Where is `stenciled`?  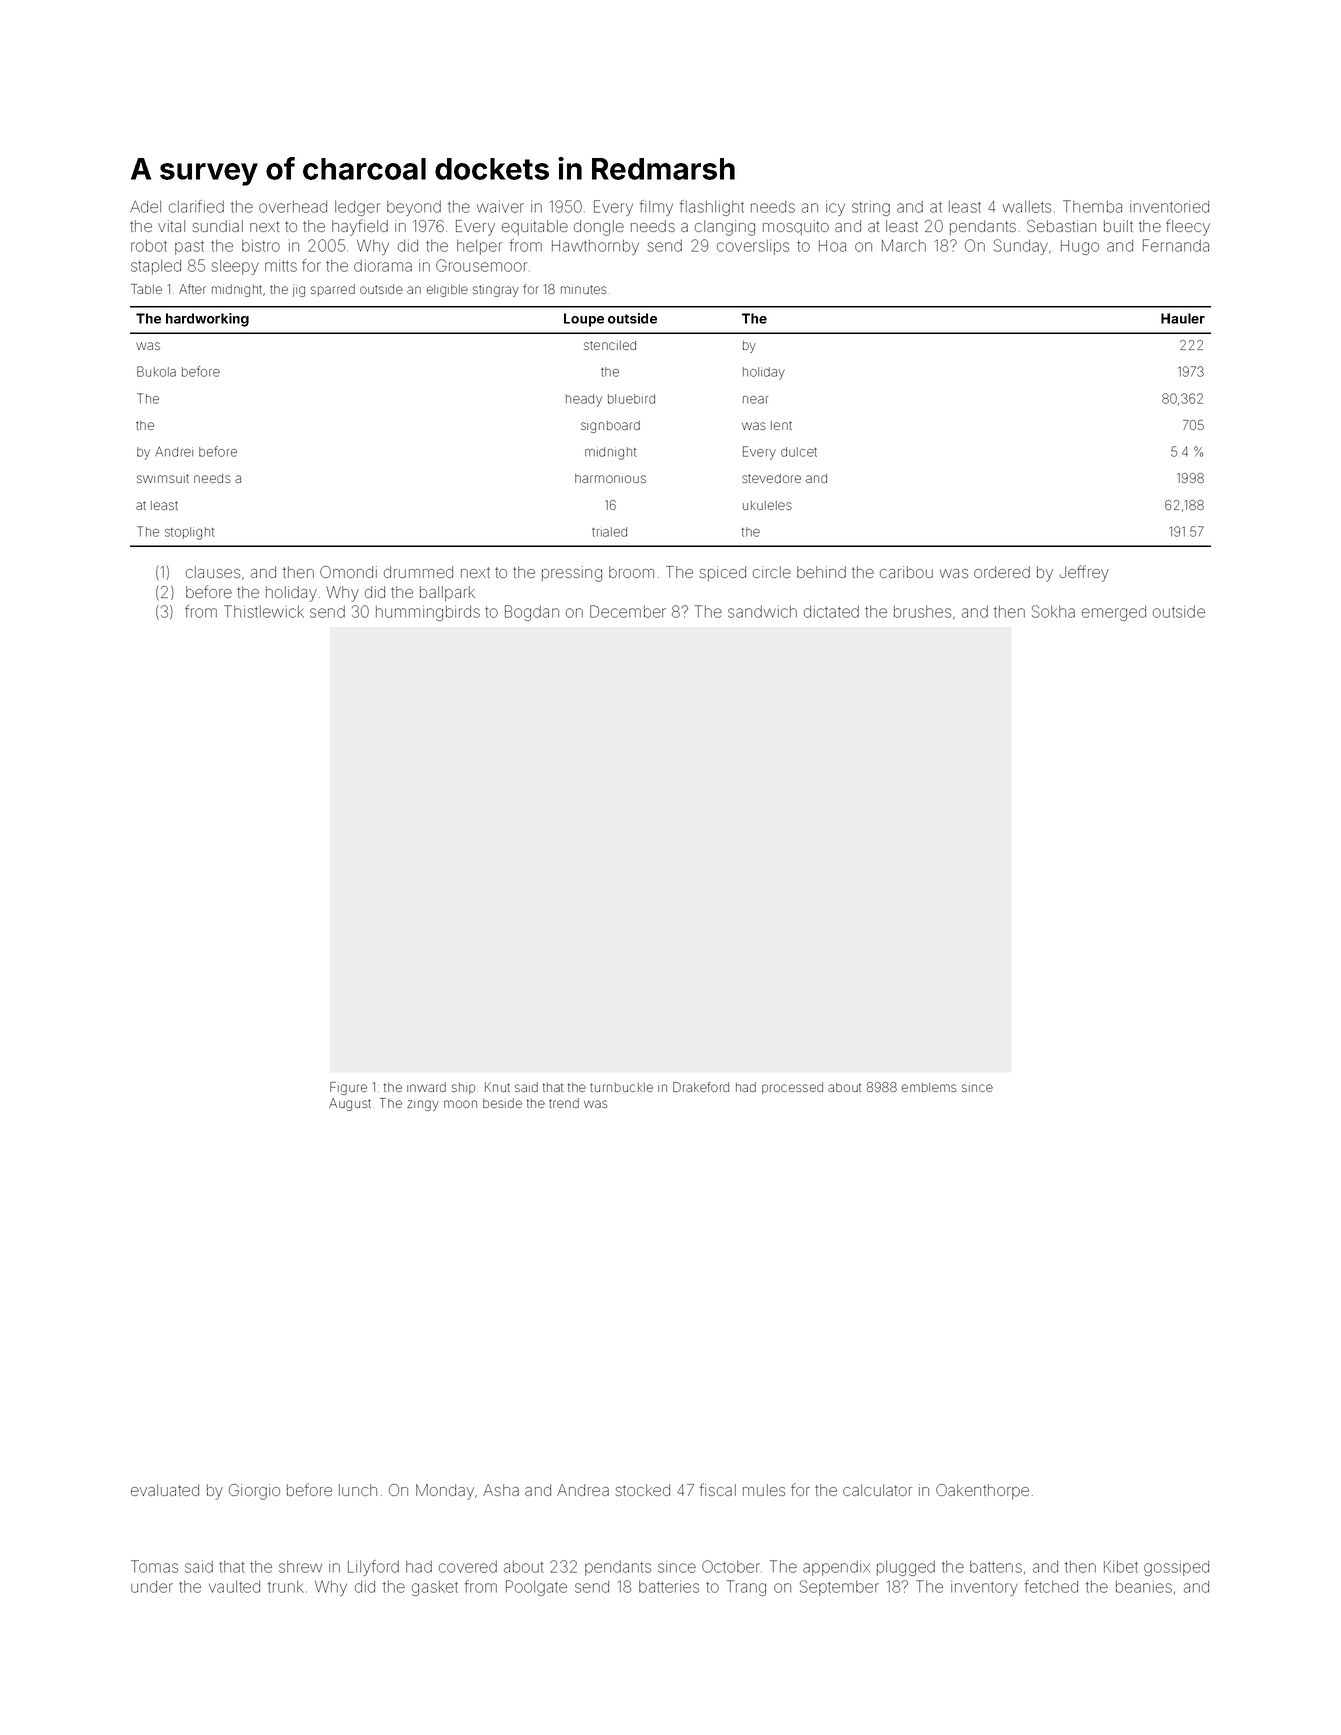
stenciled is located at coordinates (610, 345).
